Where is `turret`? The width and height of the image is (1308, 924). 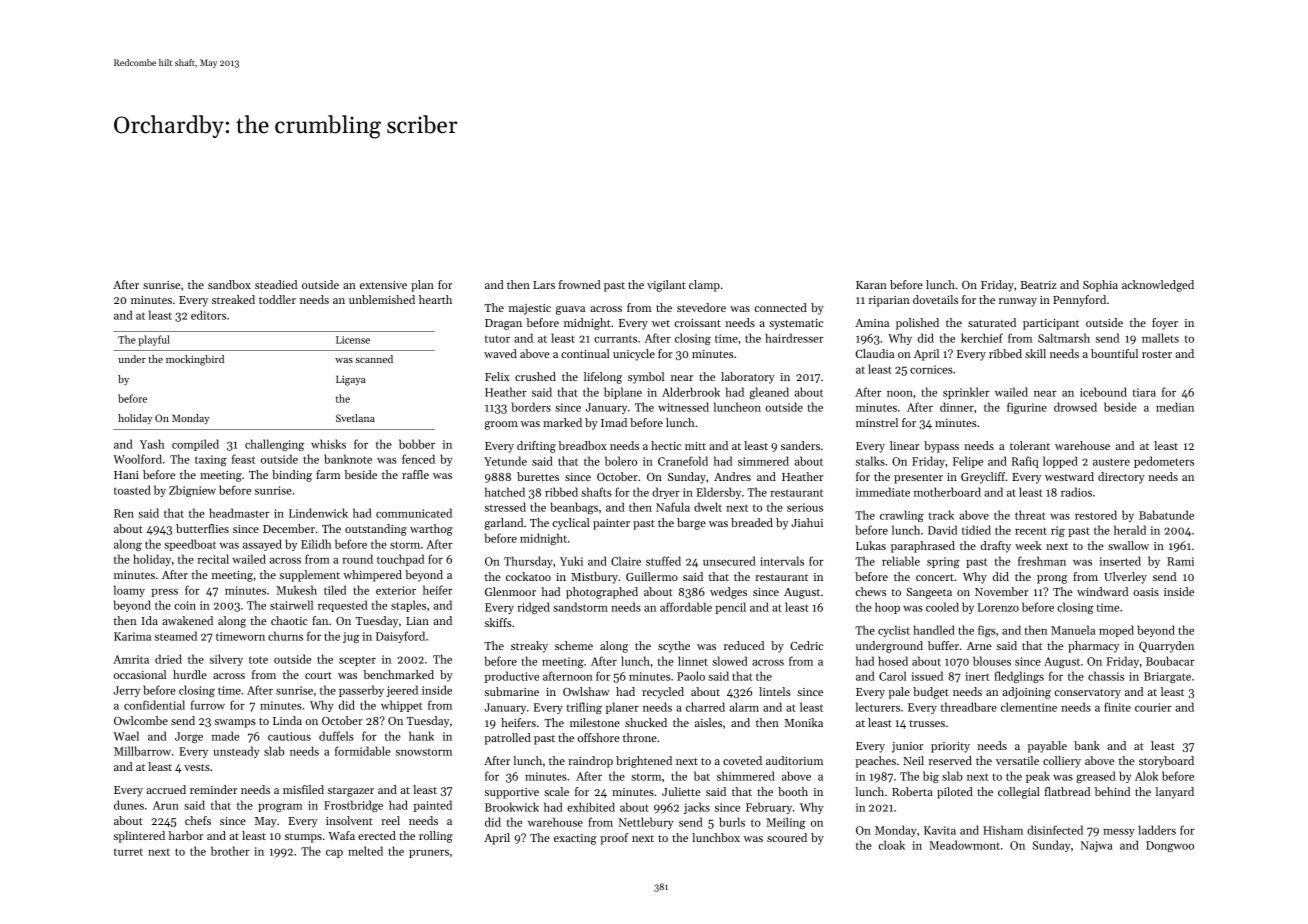 turret is located at coordinates (128, 852).
